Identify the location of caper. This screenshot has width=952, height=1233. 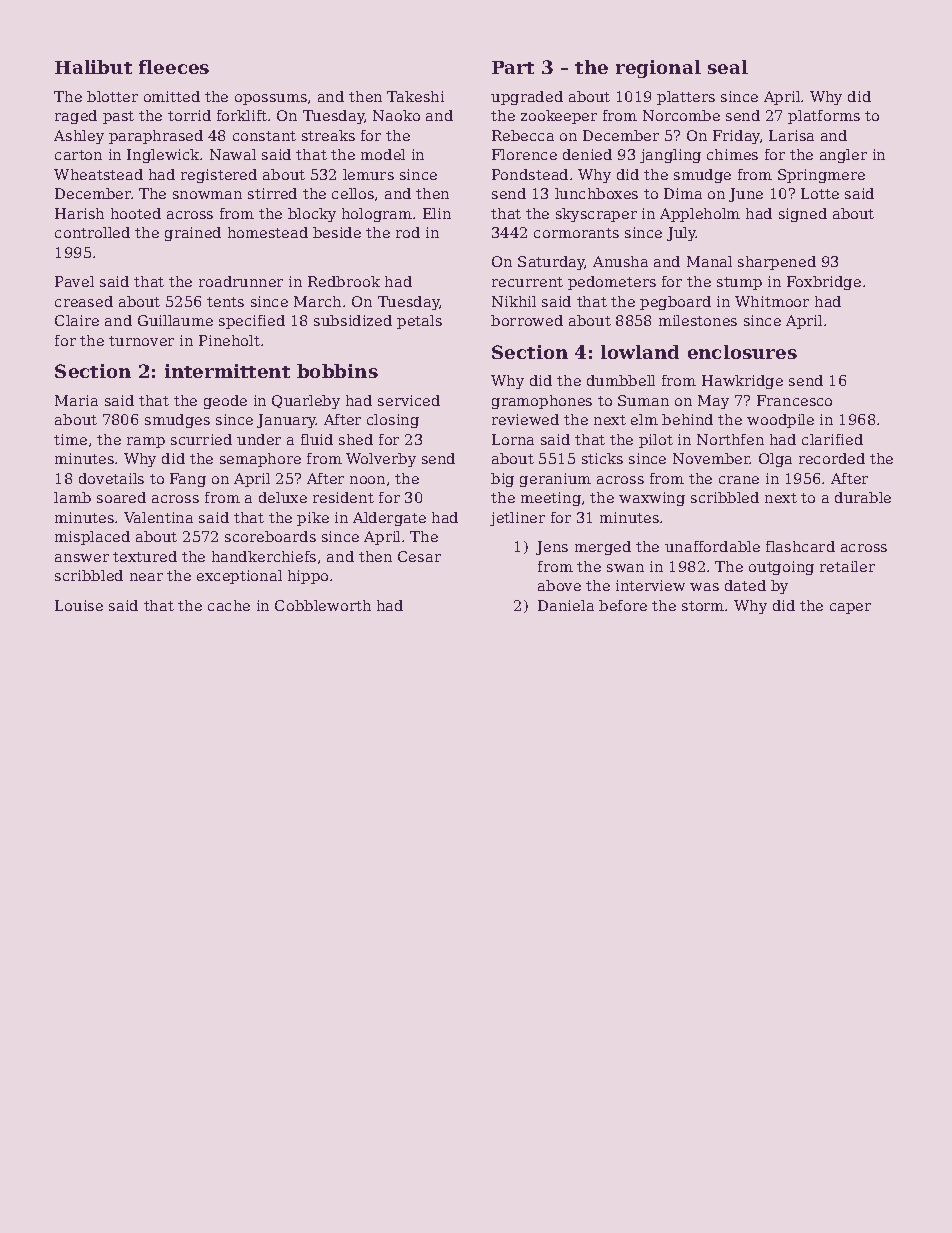
(850, 608).
